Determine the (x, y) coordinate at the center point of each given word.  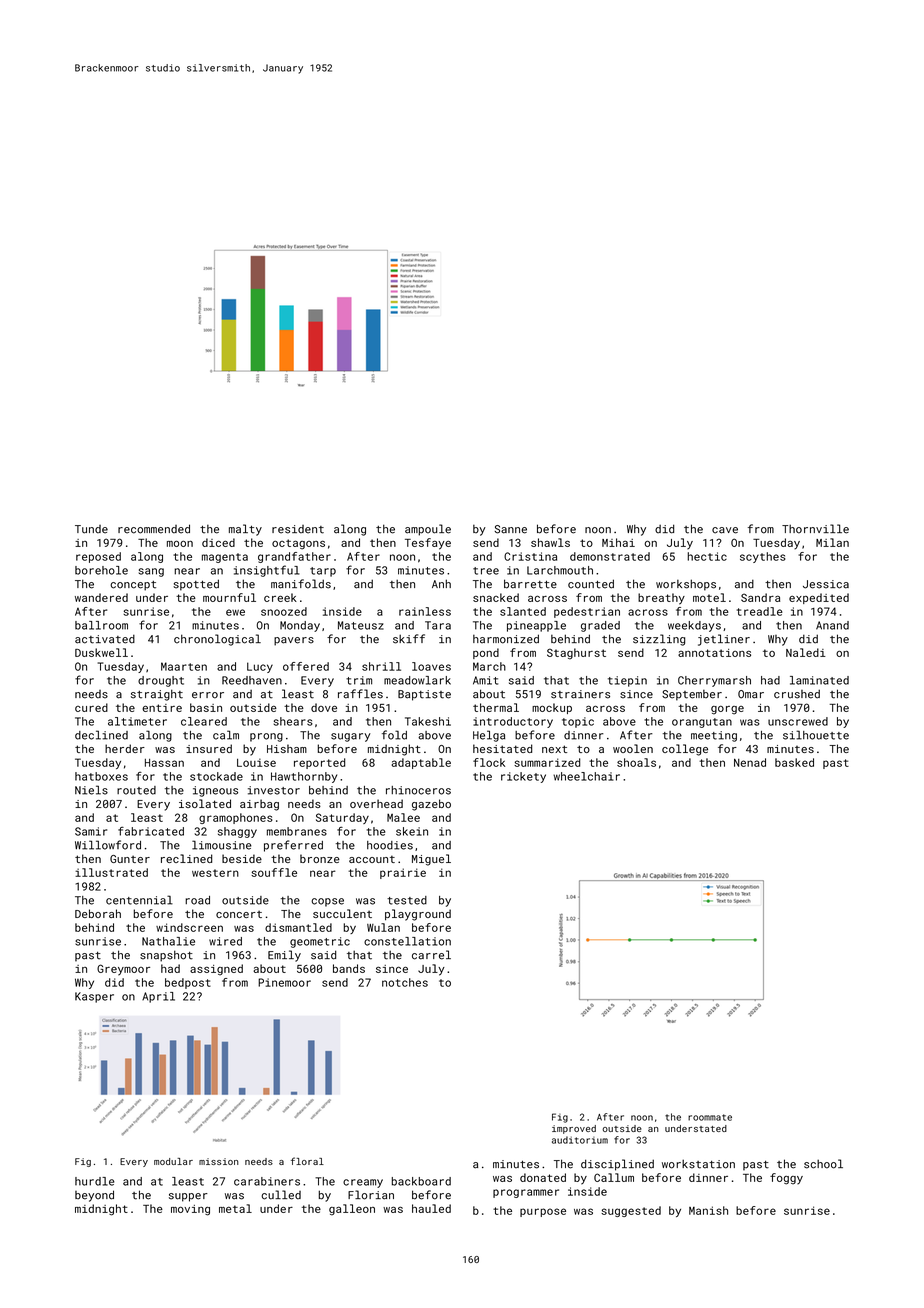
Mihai (618, 542)
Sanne (511, 529)
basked (794, 762)
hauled (431, 1208)
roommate (710, 1117)
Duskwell (101, 652)
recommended (154, 529)
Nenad (750, 762)
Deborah (98, 913)
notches (405, 982)
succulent (342, 913)
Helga (489, 736)
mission (219, 1161)
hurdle (95, 1181)
